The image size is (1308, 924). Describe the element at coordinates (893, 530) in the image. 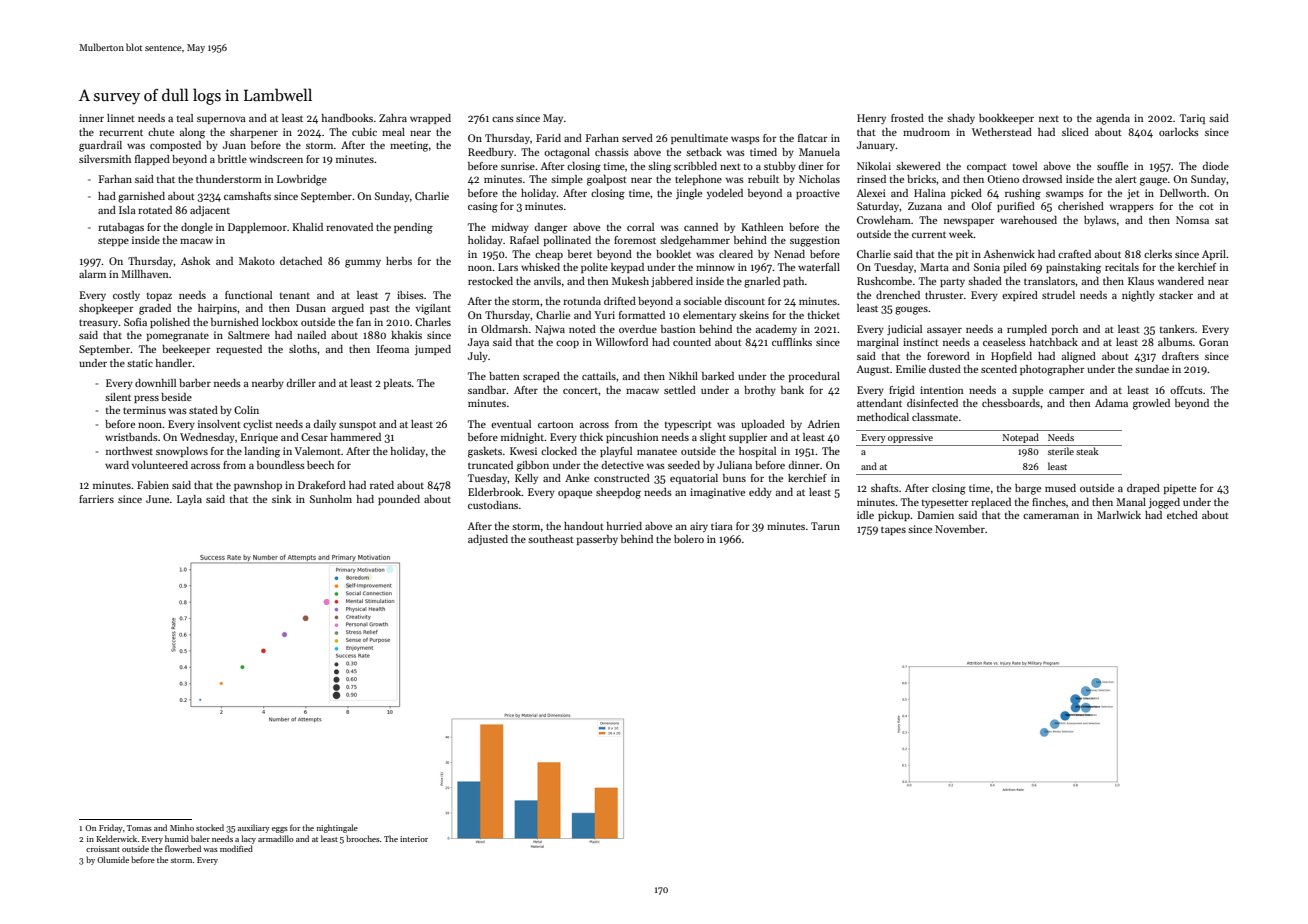

I see `tapes` at that location.
